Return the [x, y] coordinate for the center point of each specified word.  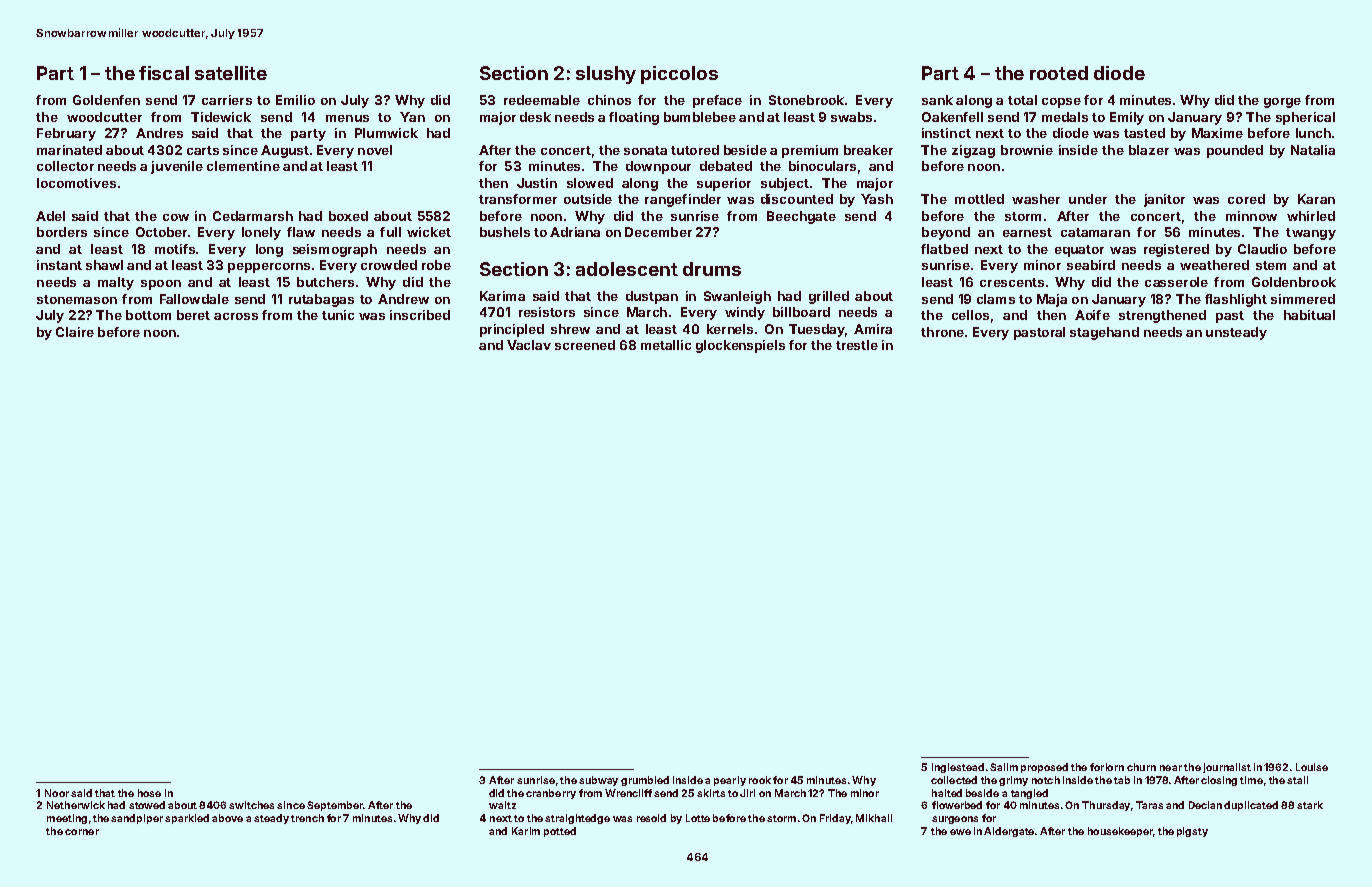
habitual [1309, 315]
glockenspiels [740, 346]
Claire [75, 332]
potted [560, 832]
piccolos [679, 75]
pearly [730, 781]
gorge [1282, 103]
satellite [231, 73]
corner [82, 832]
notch [1046, 780]
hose [149, 793]
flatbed [944, 249]
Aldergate [1009, 832]
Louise [1312, 767]
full [390, 232]
